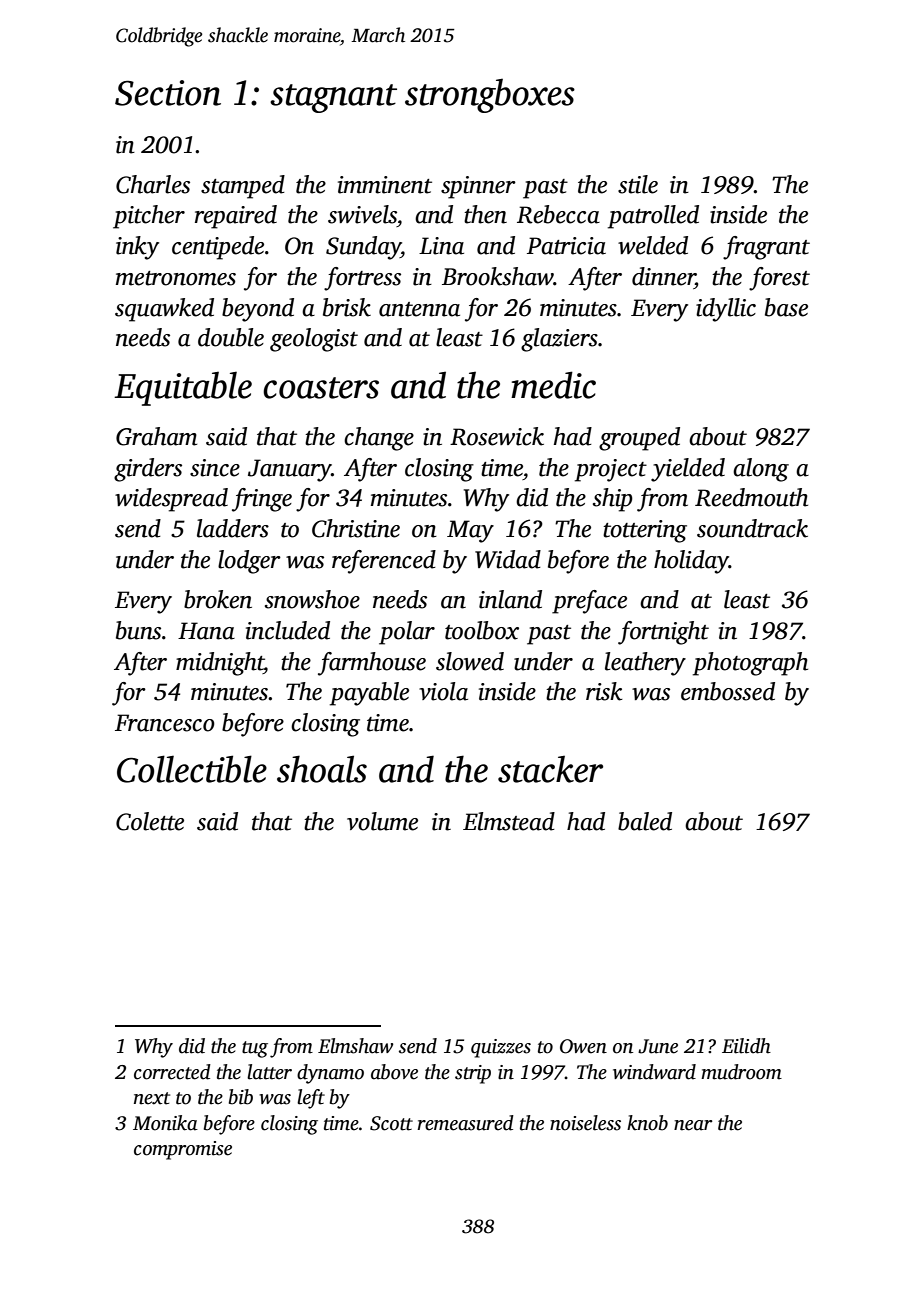  What do you see at coordinates (165, 1123) in the document?
I see `Monika` at bounding box center [165, 1123].
